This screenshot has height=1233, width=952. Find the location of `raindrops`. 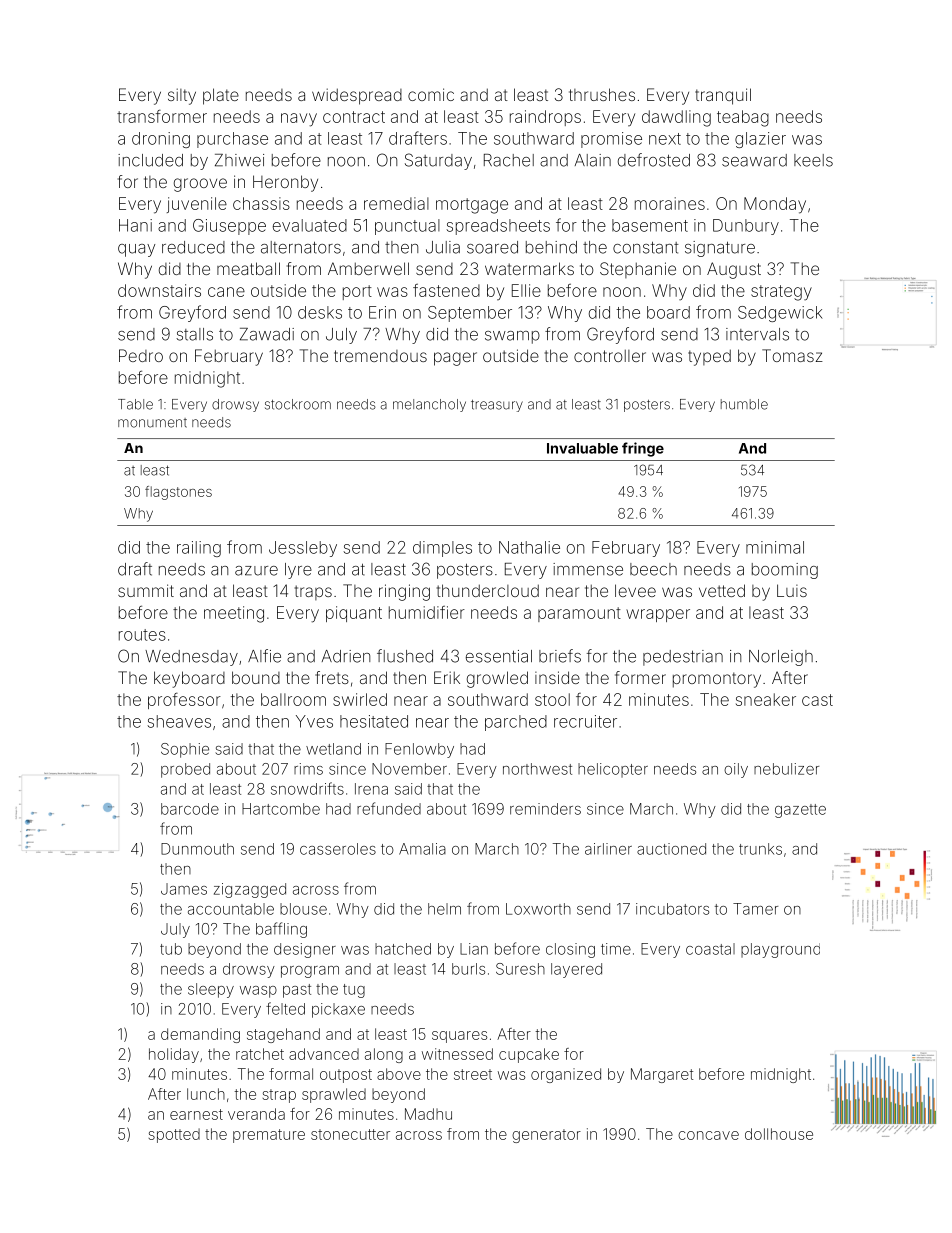

raindrops is located at coordinates (545, 118).
